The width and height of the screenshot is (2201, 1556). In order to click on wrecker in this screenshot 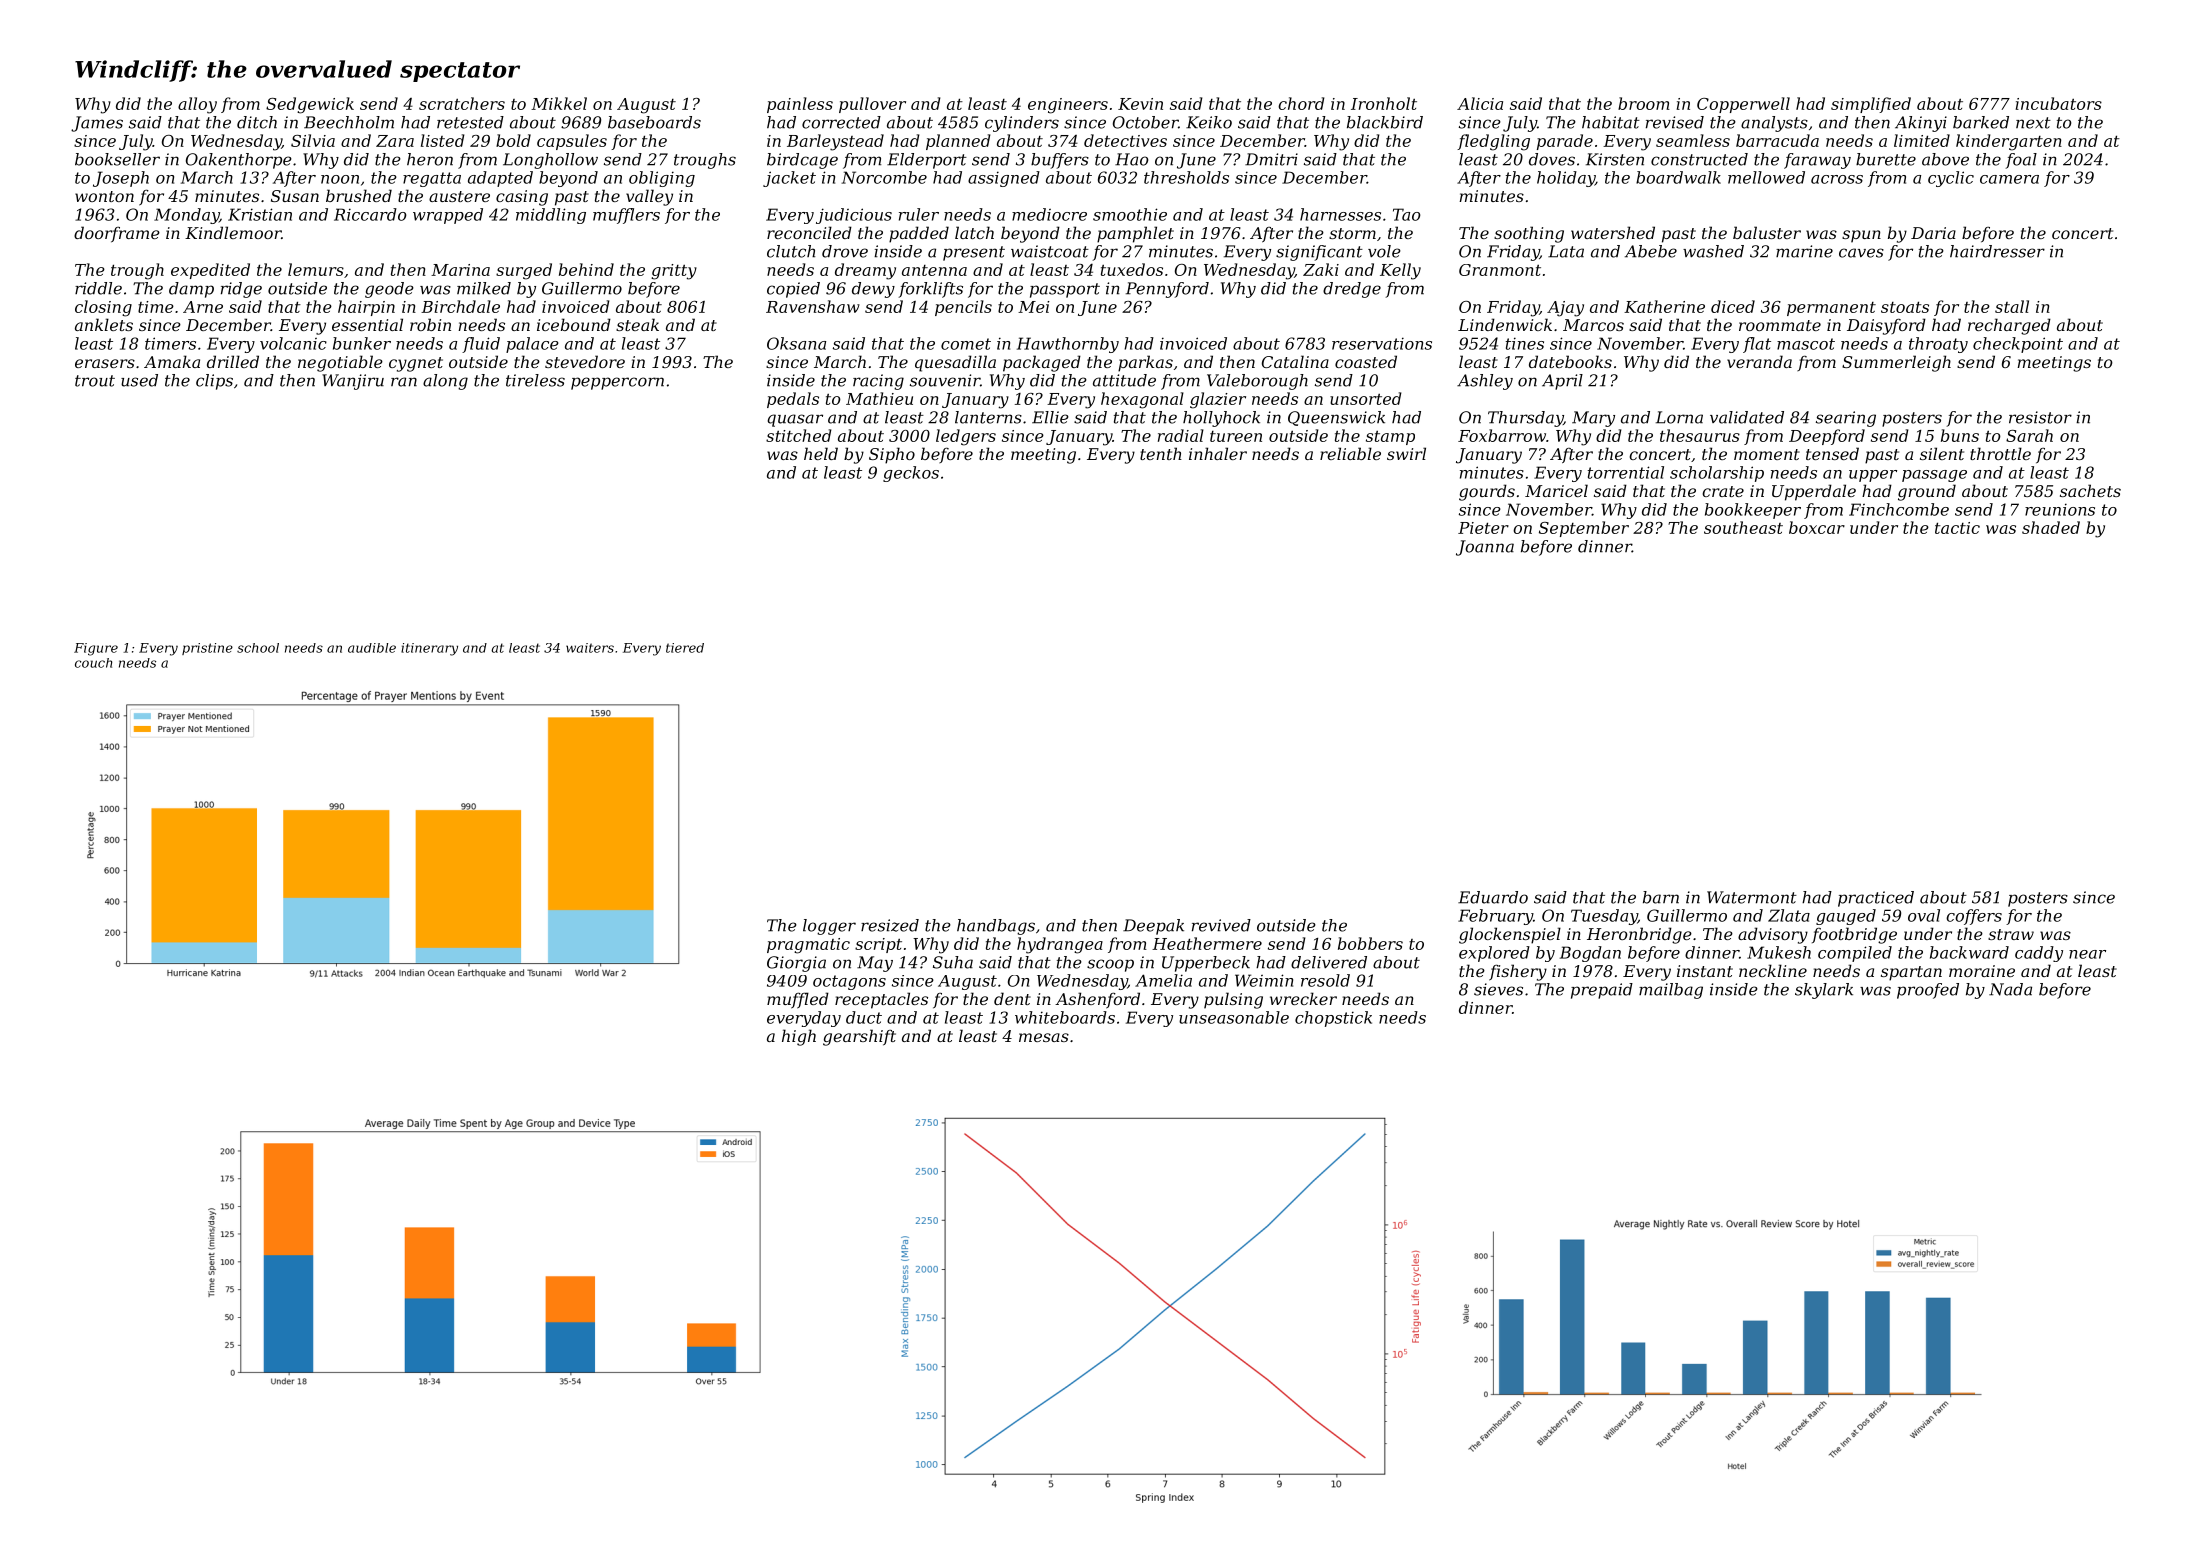, I will do `click(1303, 998)`.
